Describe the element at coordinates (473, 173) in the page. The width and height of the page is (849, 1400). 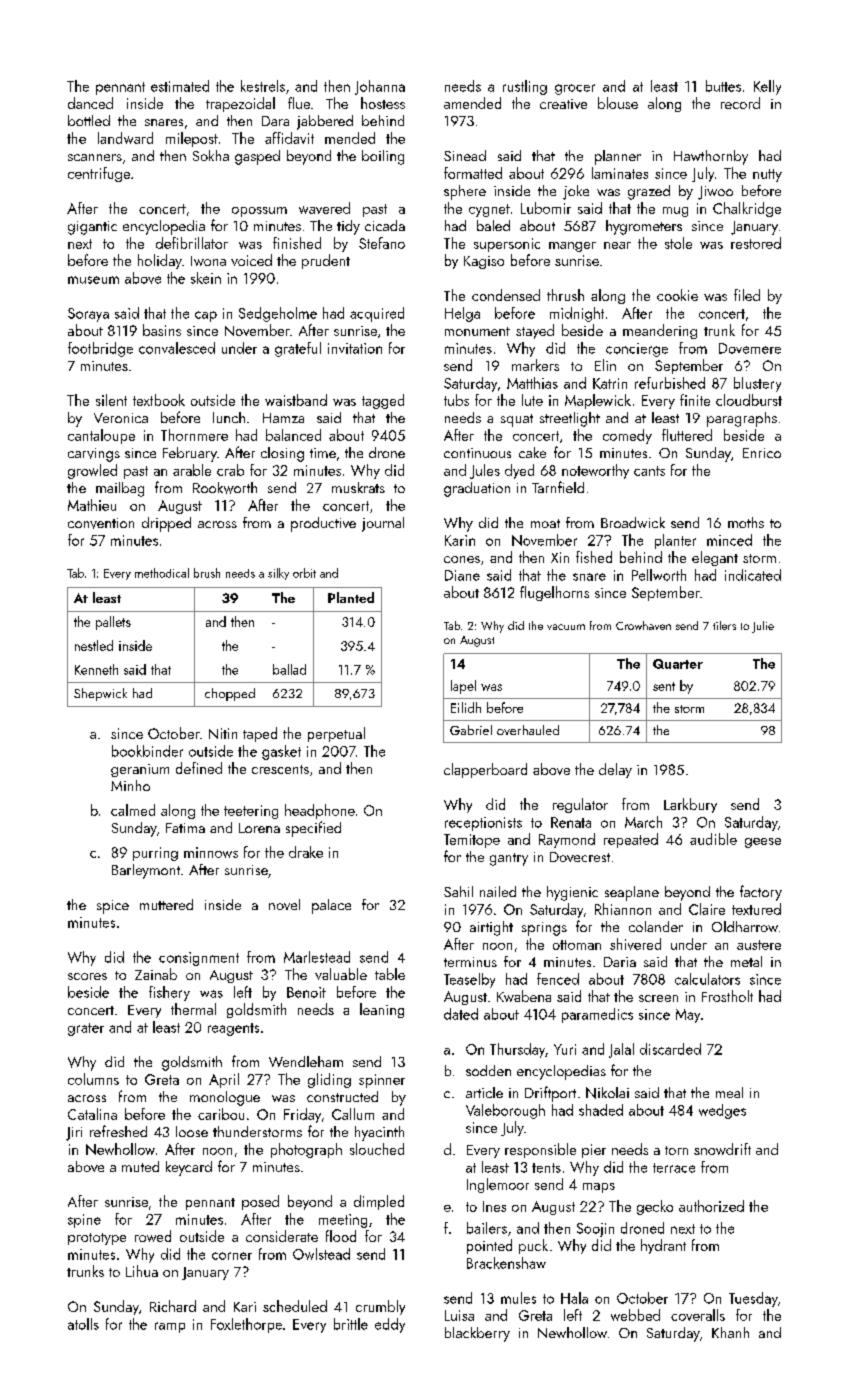
I see `formatted` at that location.
